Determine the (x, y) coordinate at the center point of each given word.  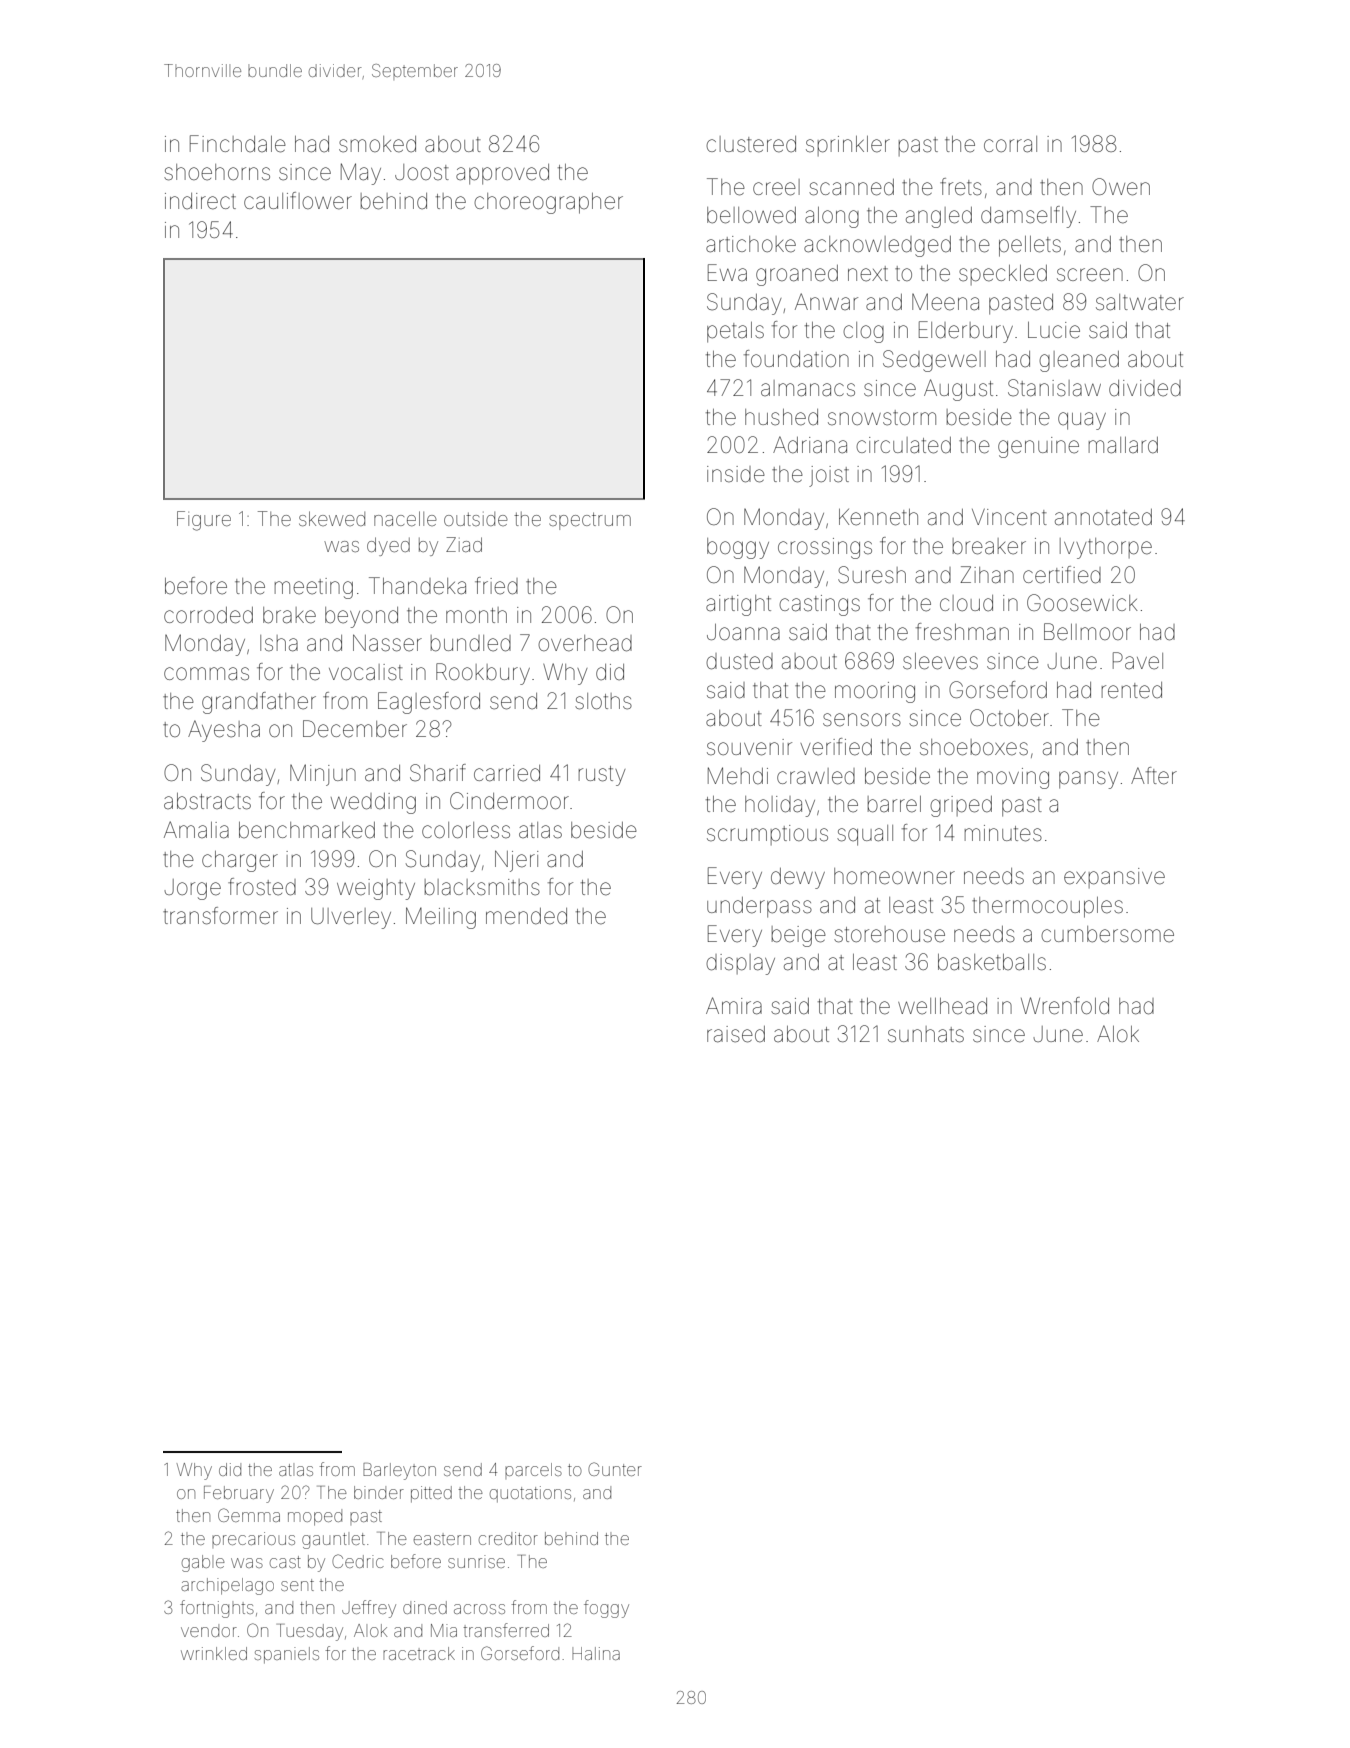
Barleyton (399, 1471)
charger (240, 861)
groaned (797, 275)
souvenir (749, 747)
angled (939, 217)
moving (1013, 778)
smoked (377, 144)
